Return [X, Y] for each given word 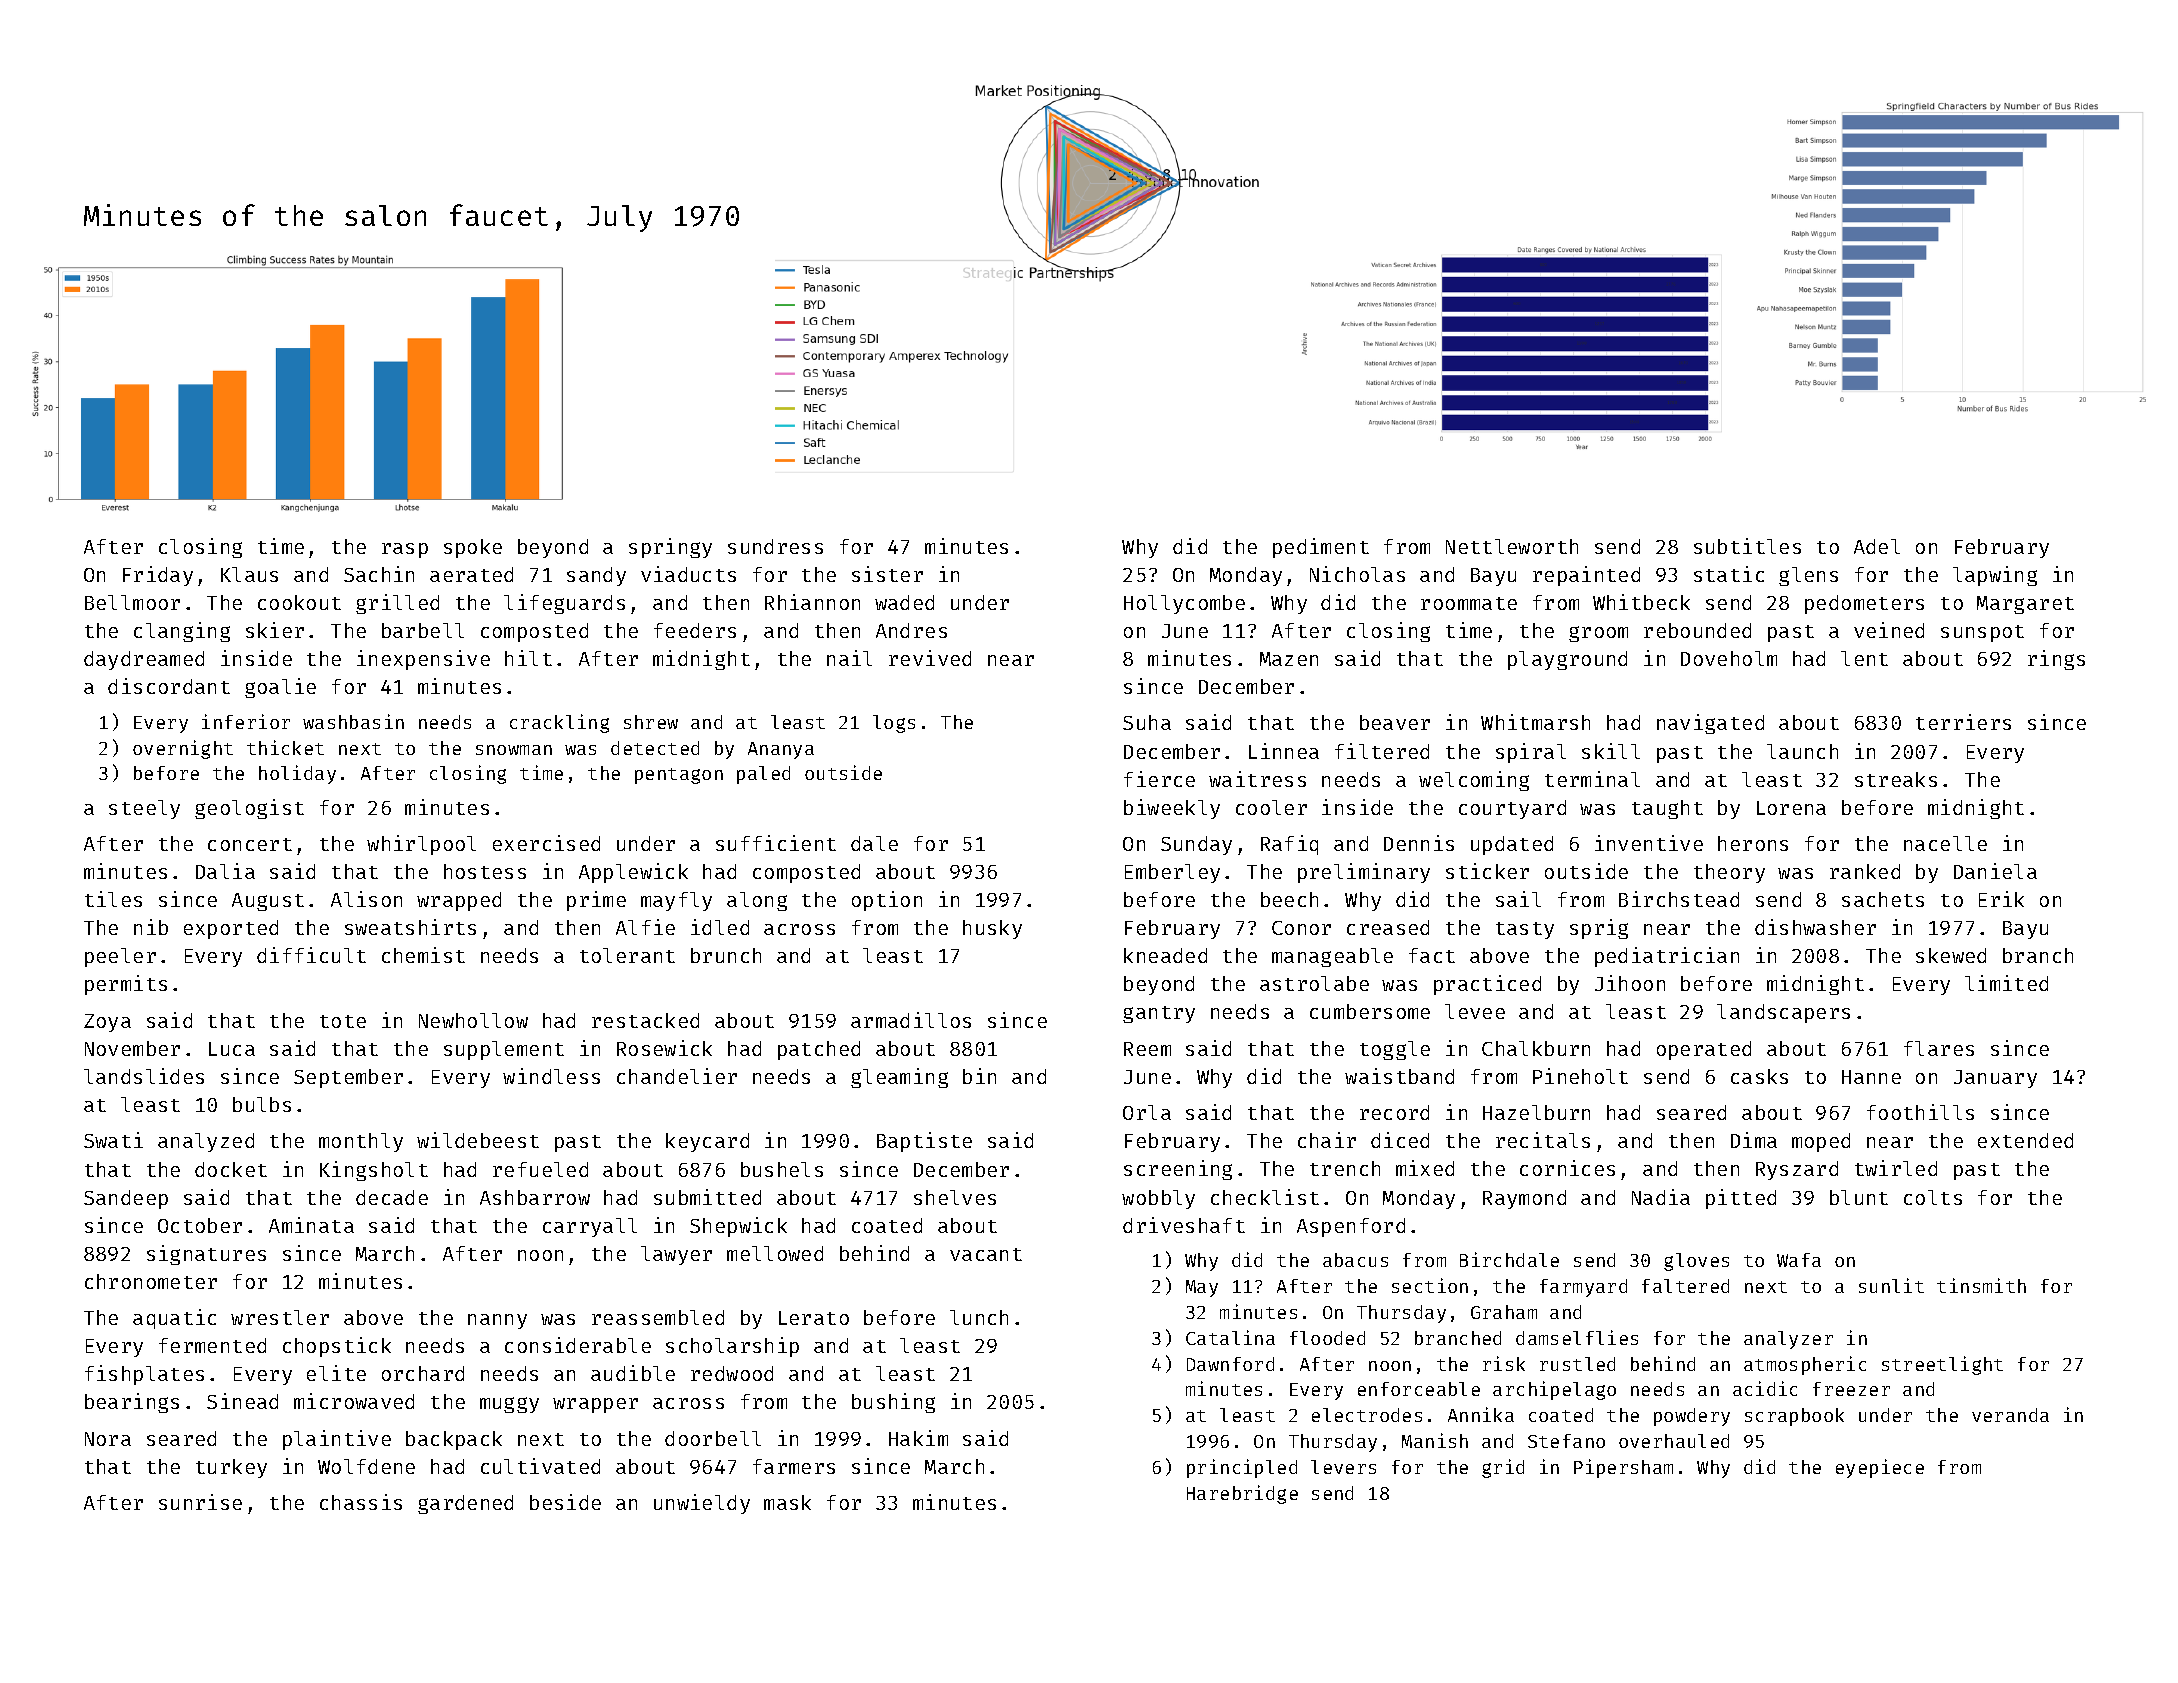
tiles [113, 899]
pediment [1321, 548]
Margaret [2025, 605]
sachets [1883, 899]
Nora [108, 1439]
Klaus [249, 574]
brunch [726, 955]
